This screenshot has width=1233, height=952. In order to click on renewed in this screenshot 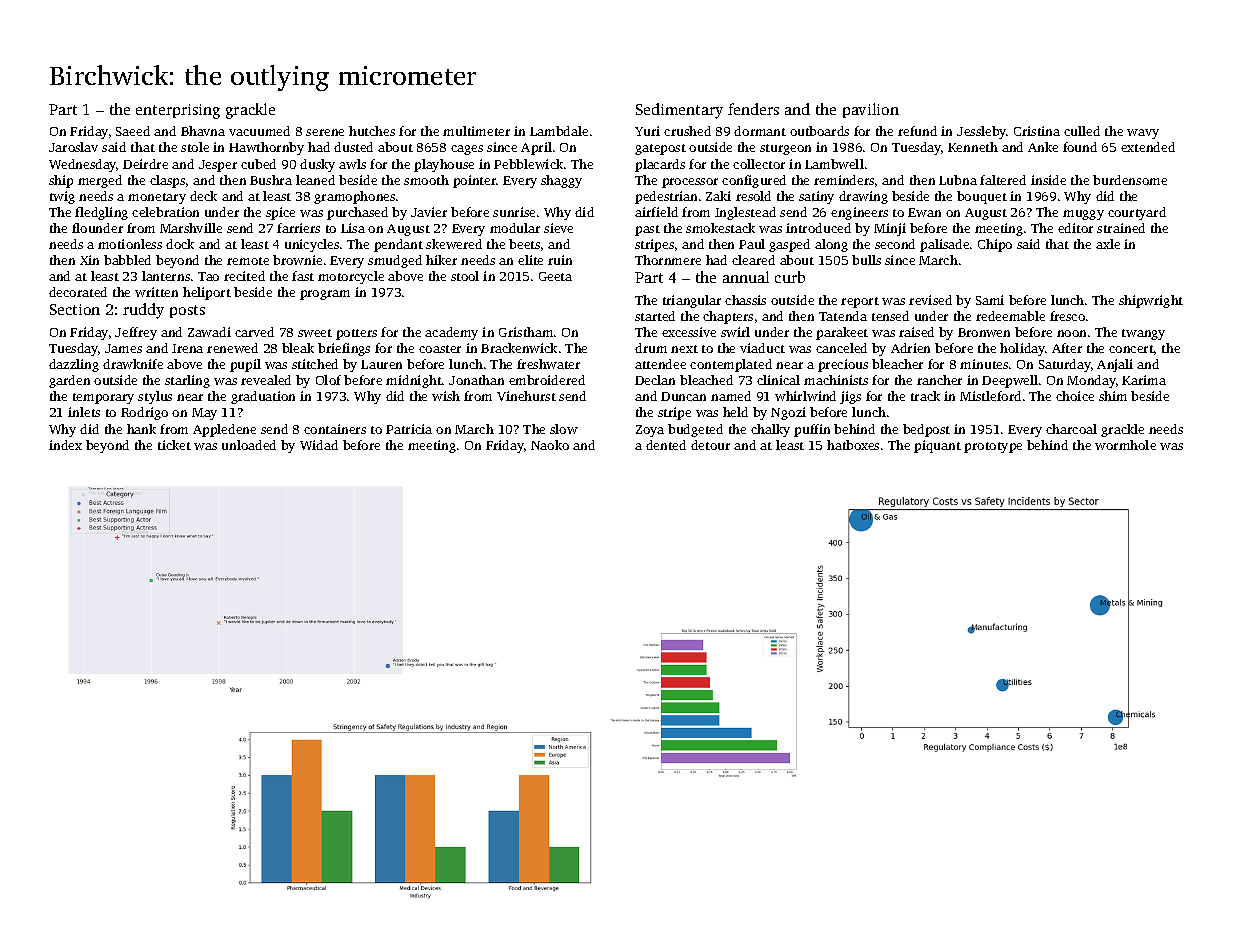, I will do `click(232, 348)`.
